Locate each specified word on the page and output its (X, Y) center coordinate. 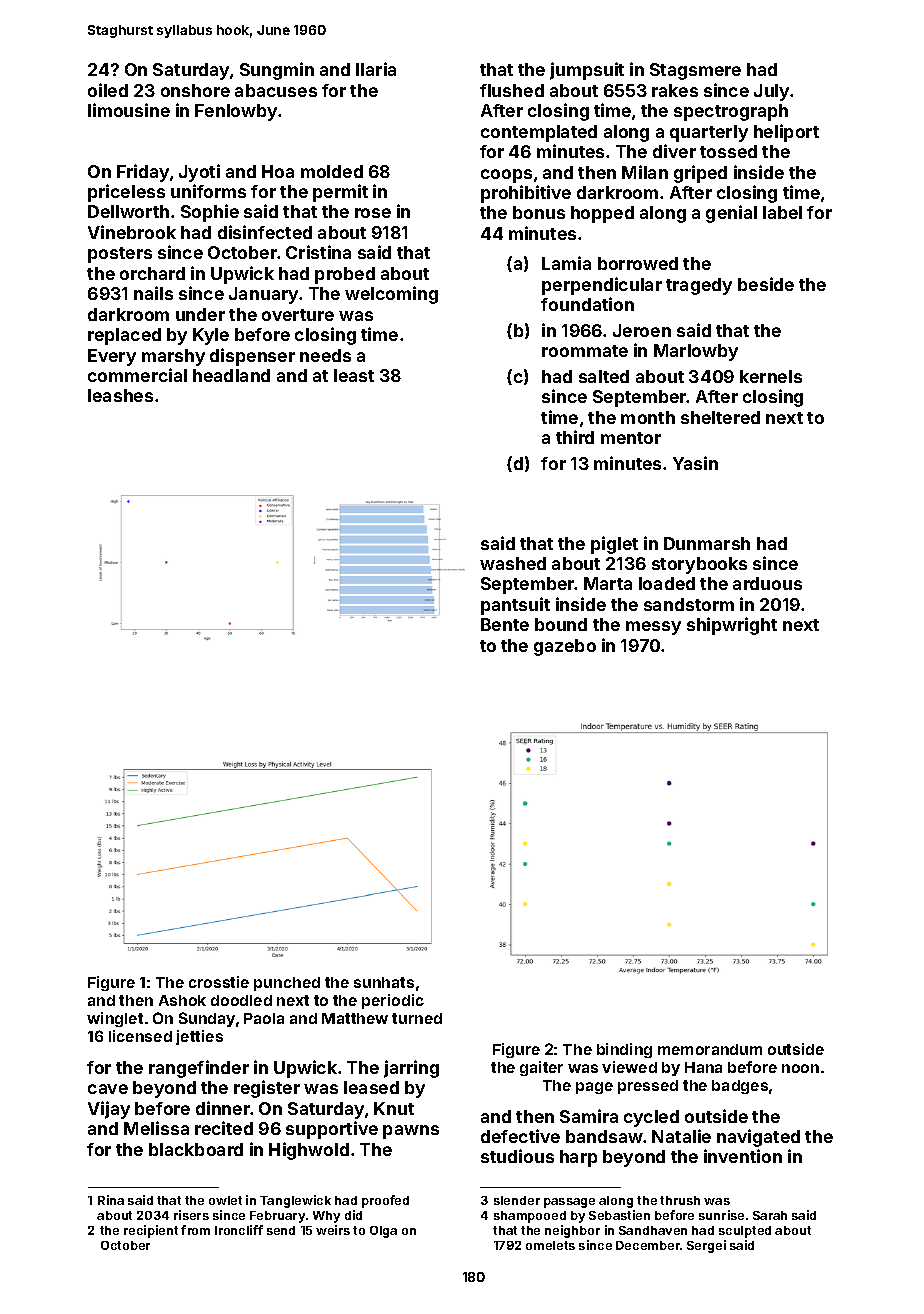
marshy (173, 357)
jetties (199, 1037)
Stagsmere (695, 71)
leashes (120, 395)
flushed (512, 90)
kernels (771, 376)
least (354, 375)
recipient (151, 1231)
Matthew (355, 1018)
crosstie (219, 982)
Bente (505, 624)
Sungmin (277, 71)
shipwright (732, 626)
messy (653, 628)
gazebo (565, 647)
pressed (648, 1087)
